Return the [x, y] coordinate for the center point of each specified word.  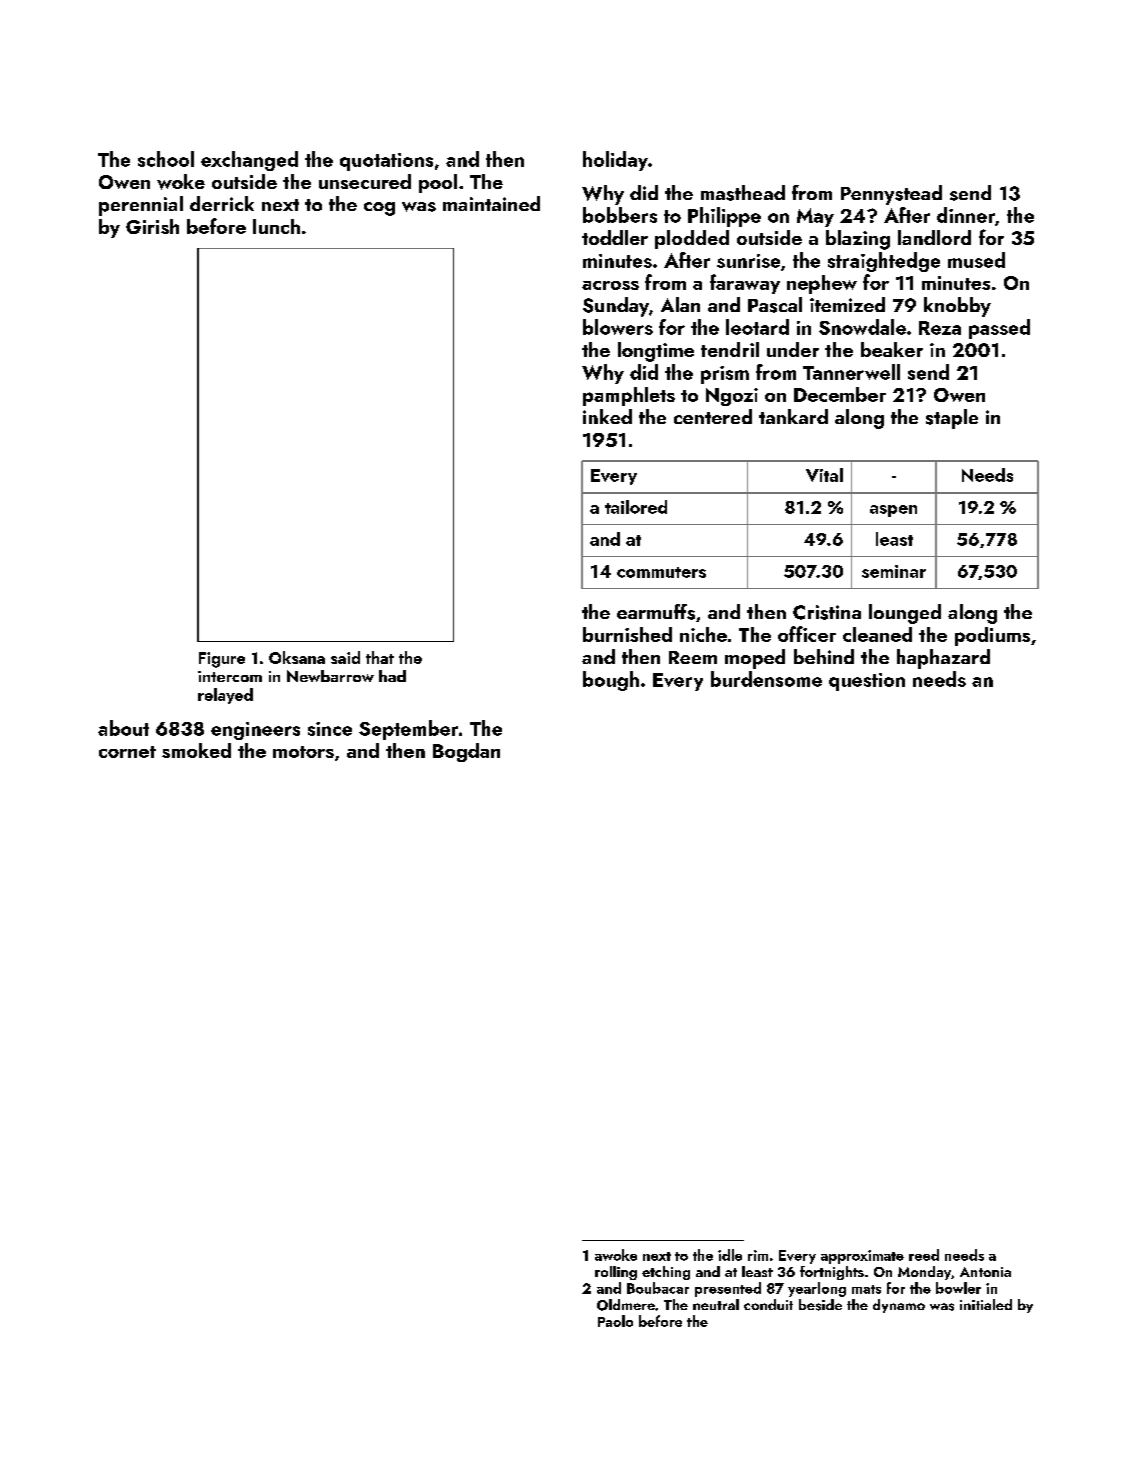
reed [924, 1255]
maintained [491, 203]
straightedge [884, 262]
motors [303, 752]
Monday [924, 1273]
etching [666, 1273]
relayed [225, 696]
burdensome [766, 679]
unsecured [365, 181]
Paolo [615, 1321]
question [867, 682]
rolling [616, 1273]
